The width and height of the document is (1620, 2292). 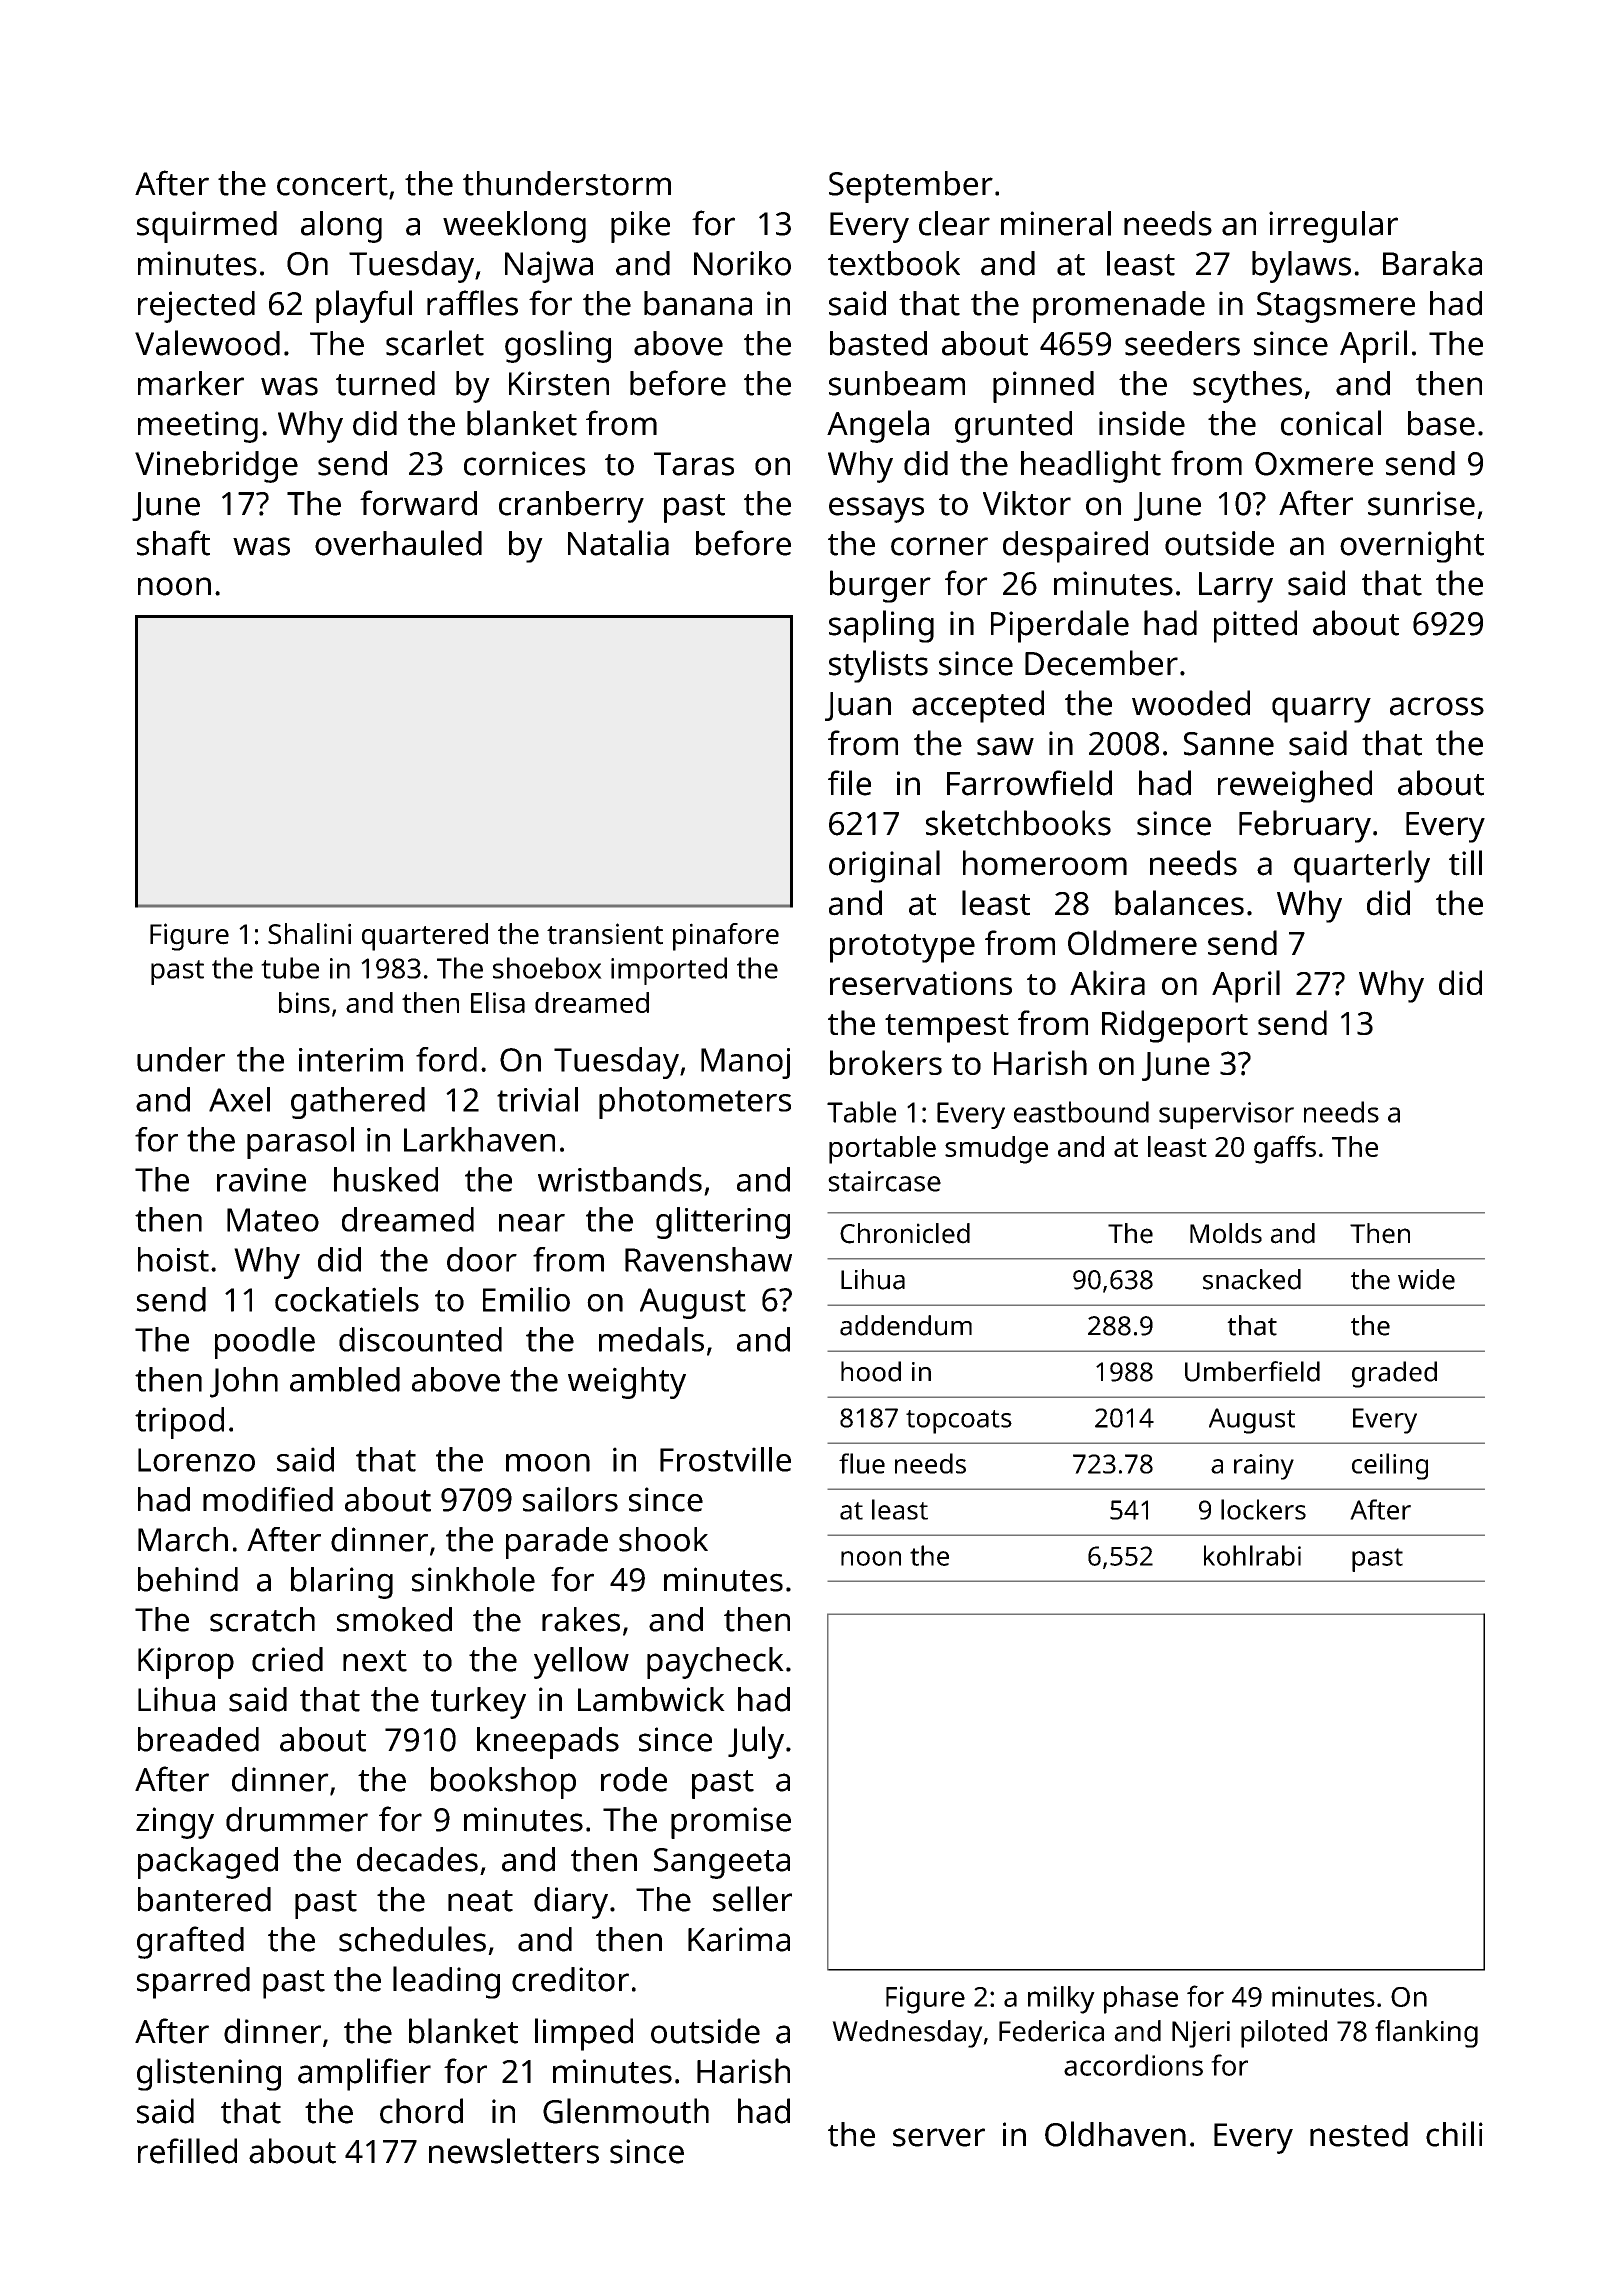 I want to click on ravine, so click(x=261, y=1180).
